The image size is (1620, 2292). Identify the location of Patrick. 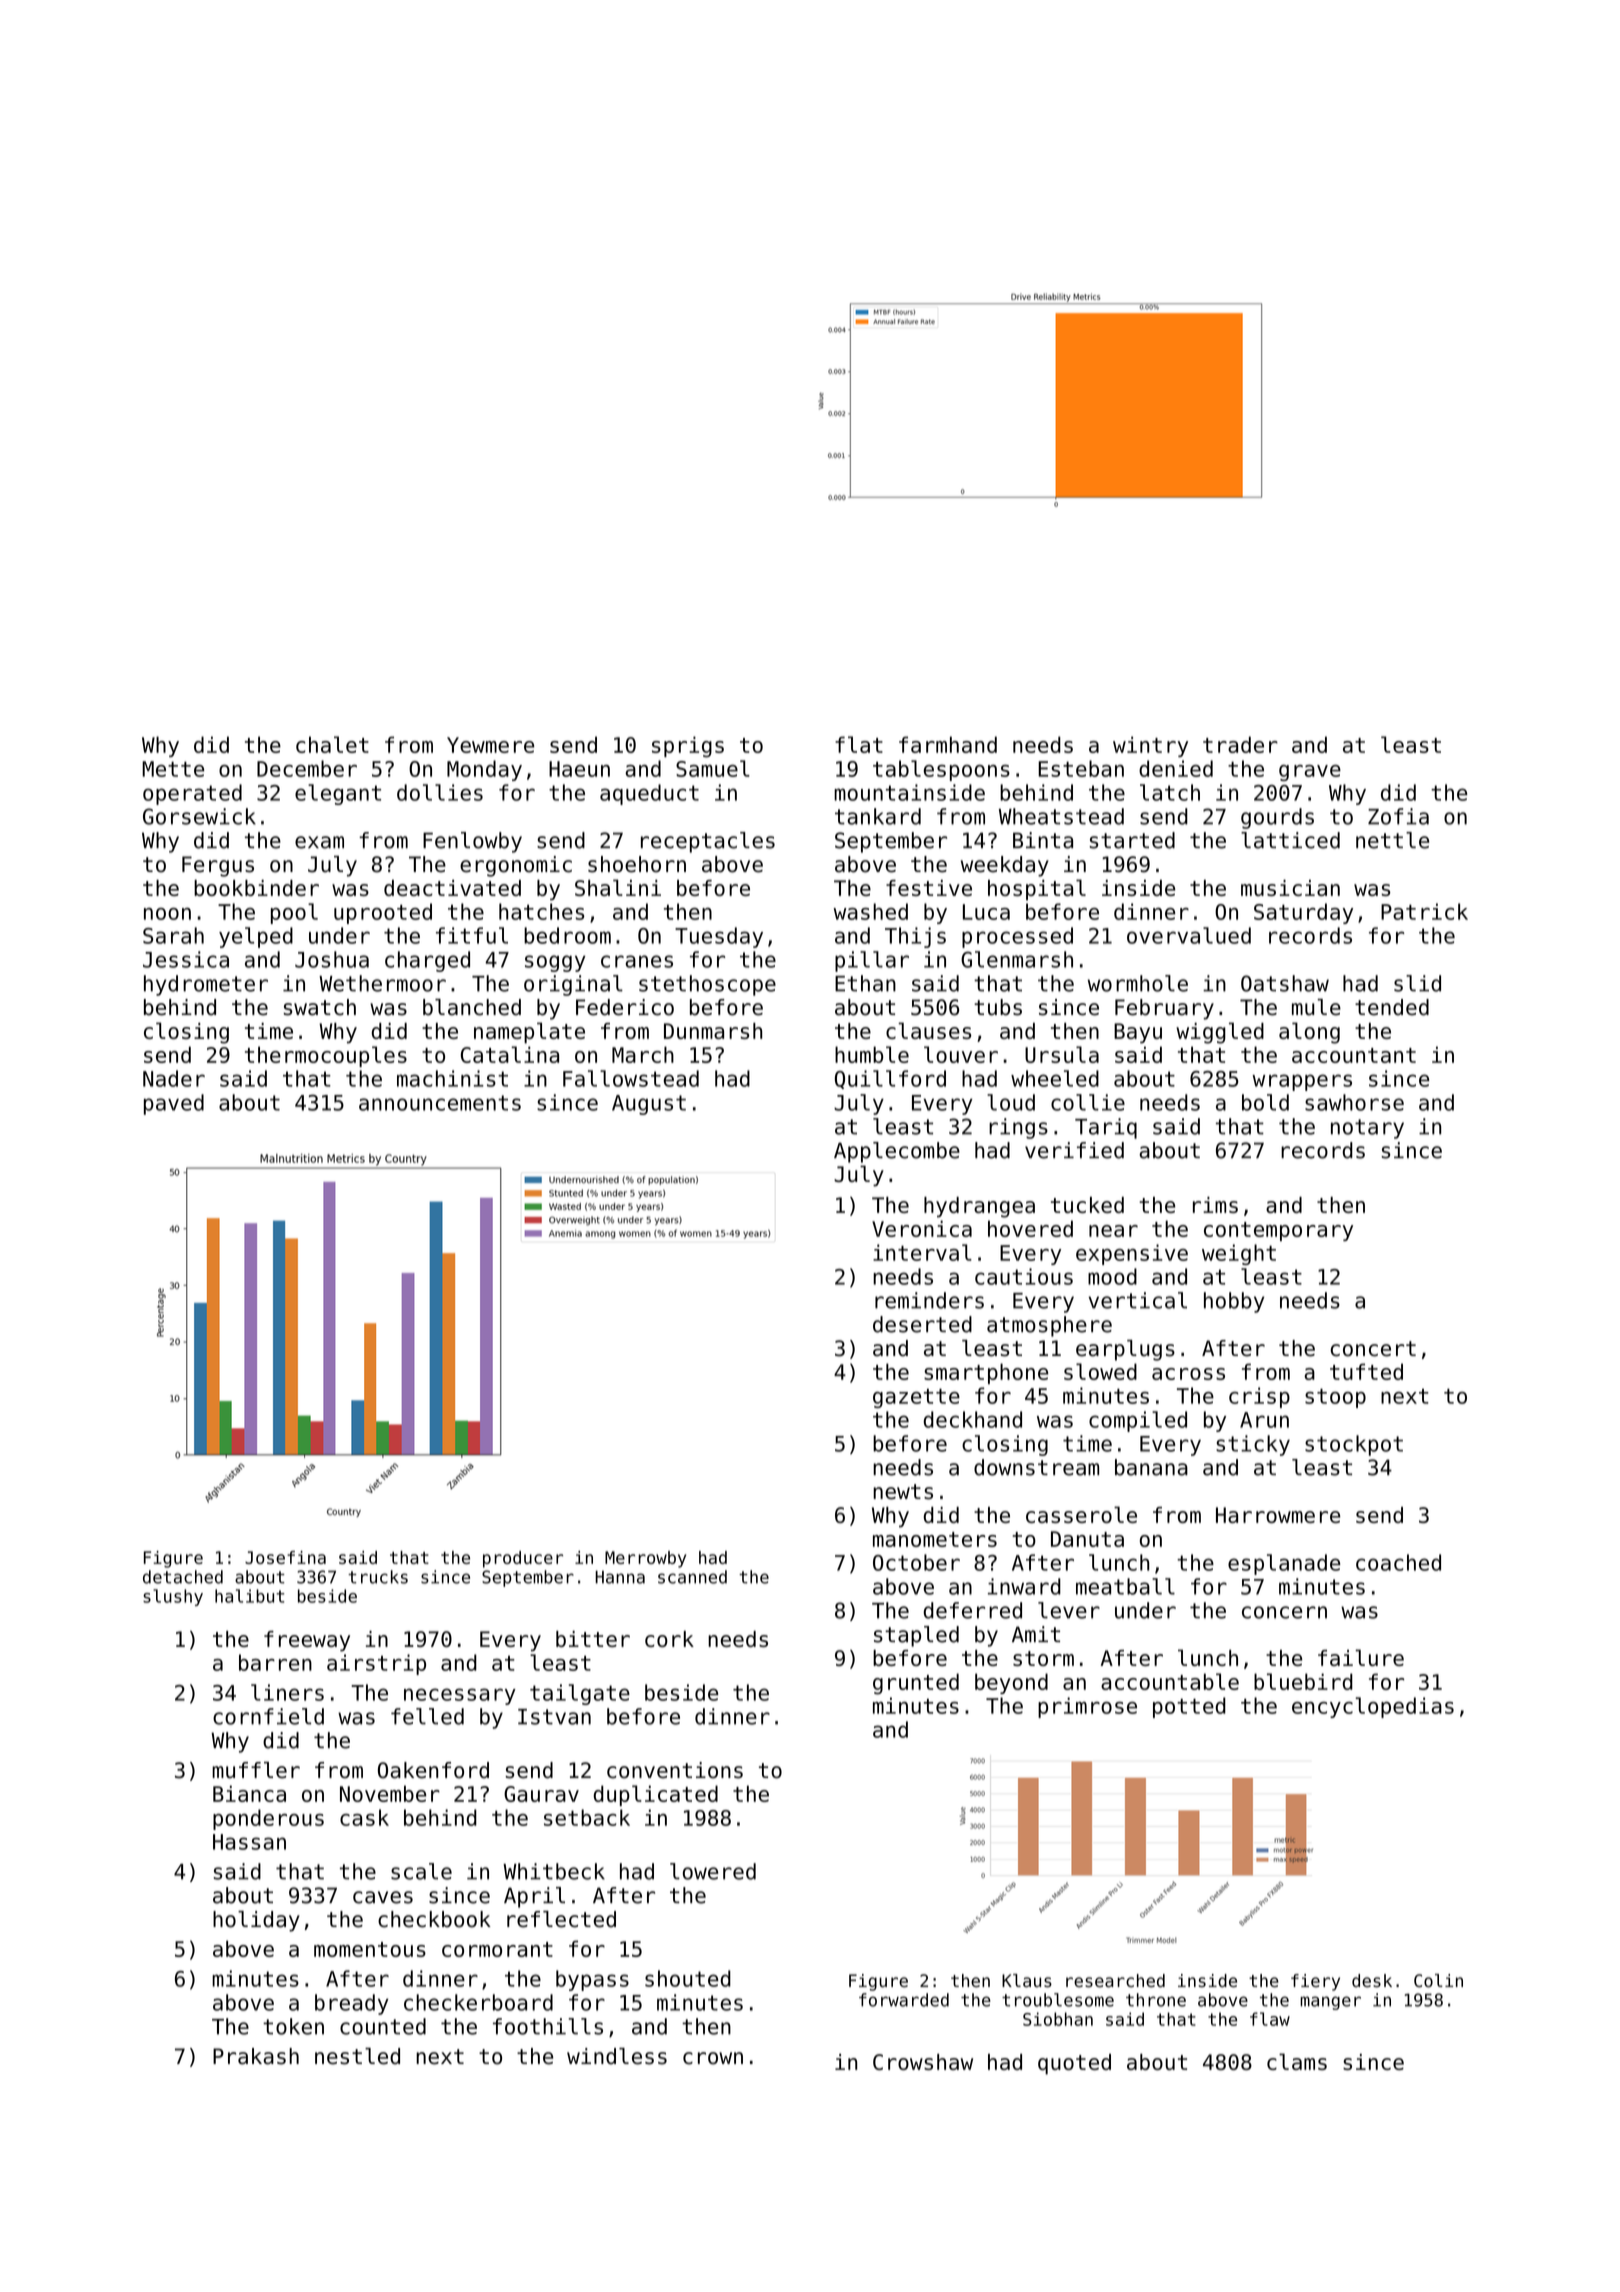
(1424, 911).
